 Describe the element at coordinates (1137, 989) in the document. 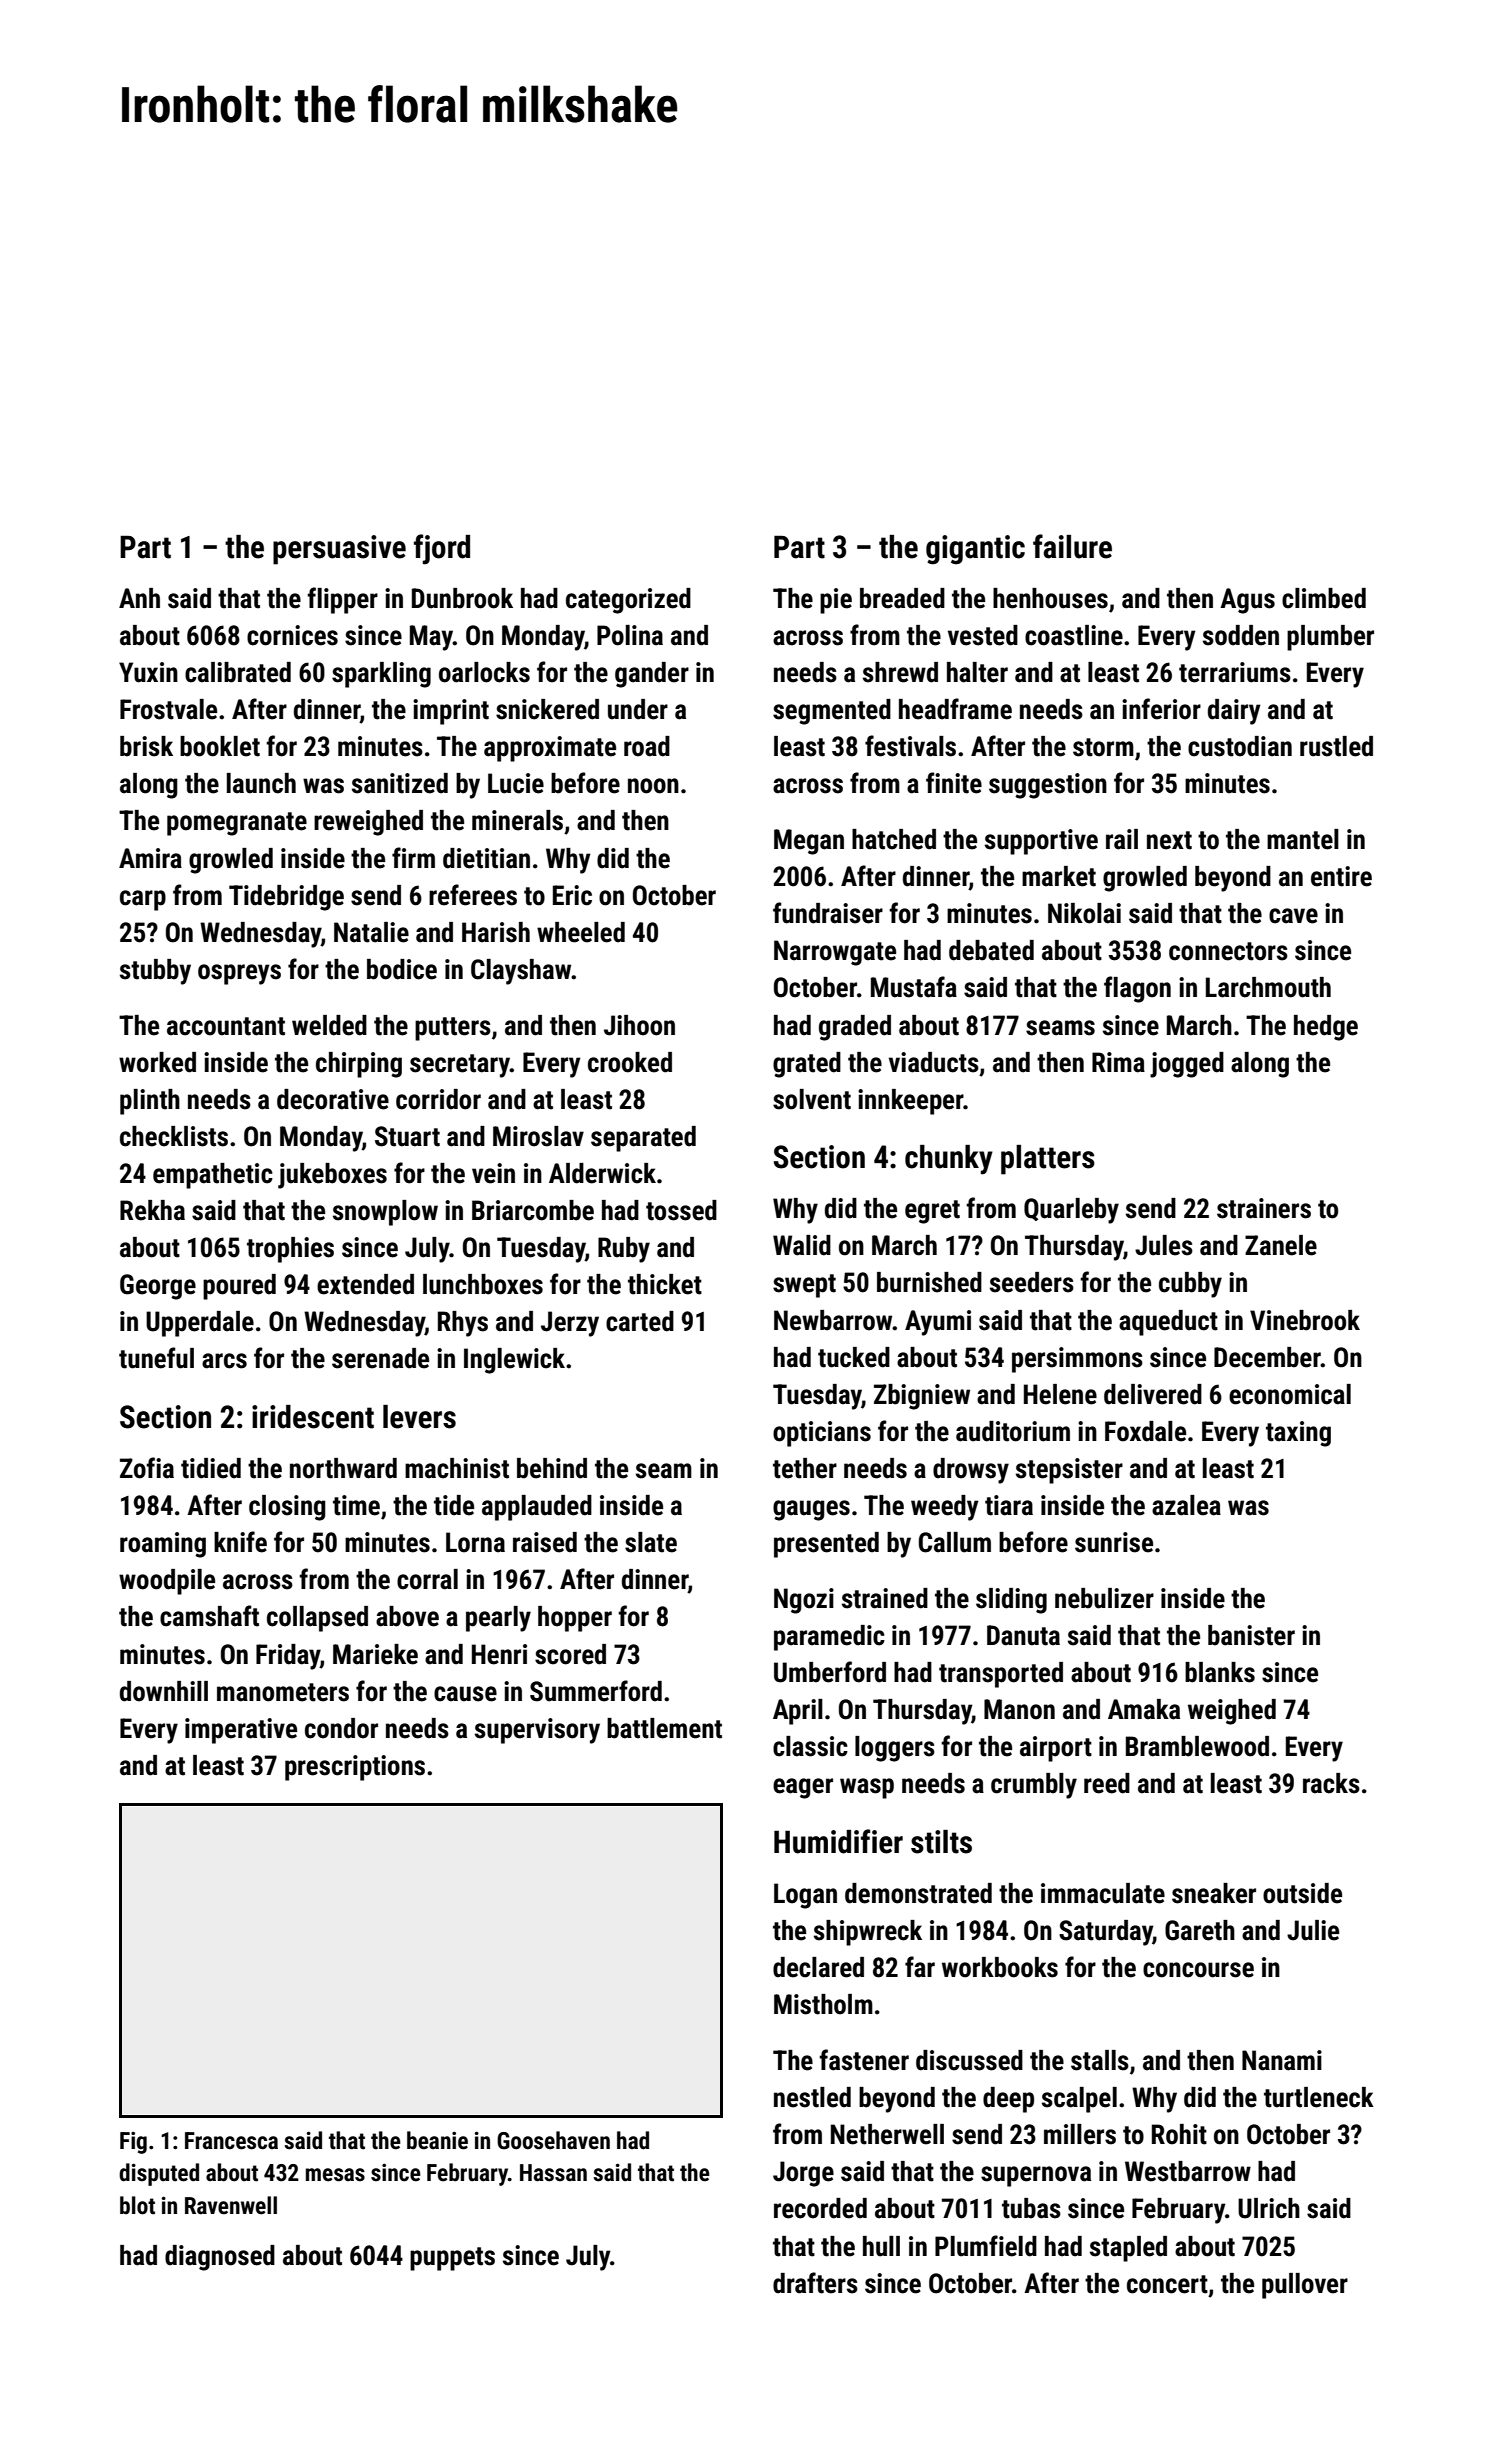

I see `flagon` at that location.
